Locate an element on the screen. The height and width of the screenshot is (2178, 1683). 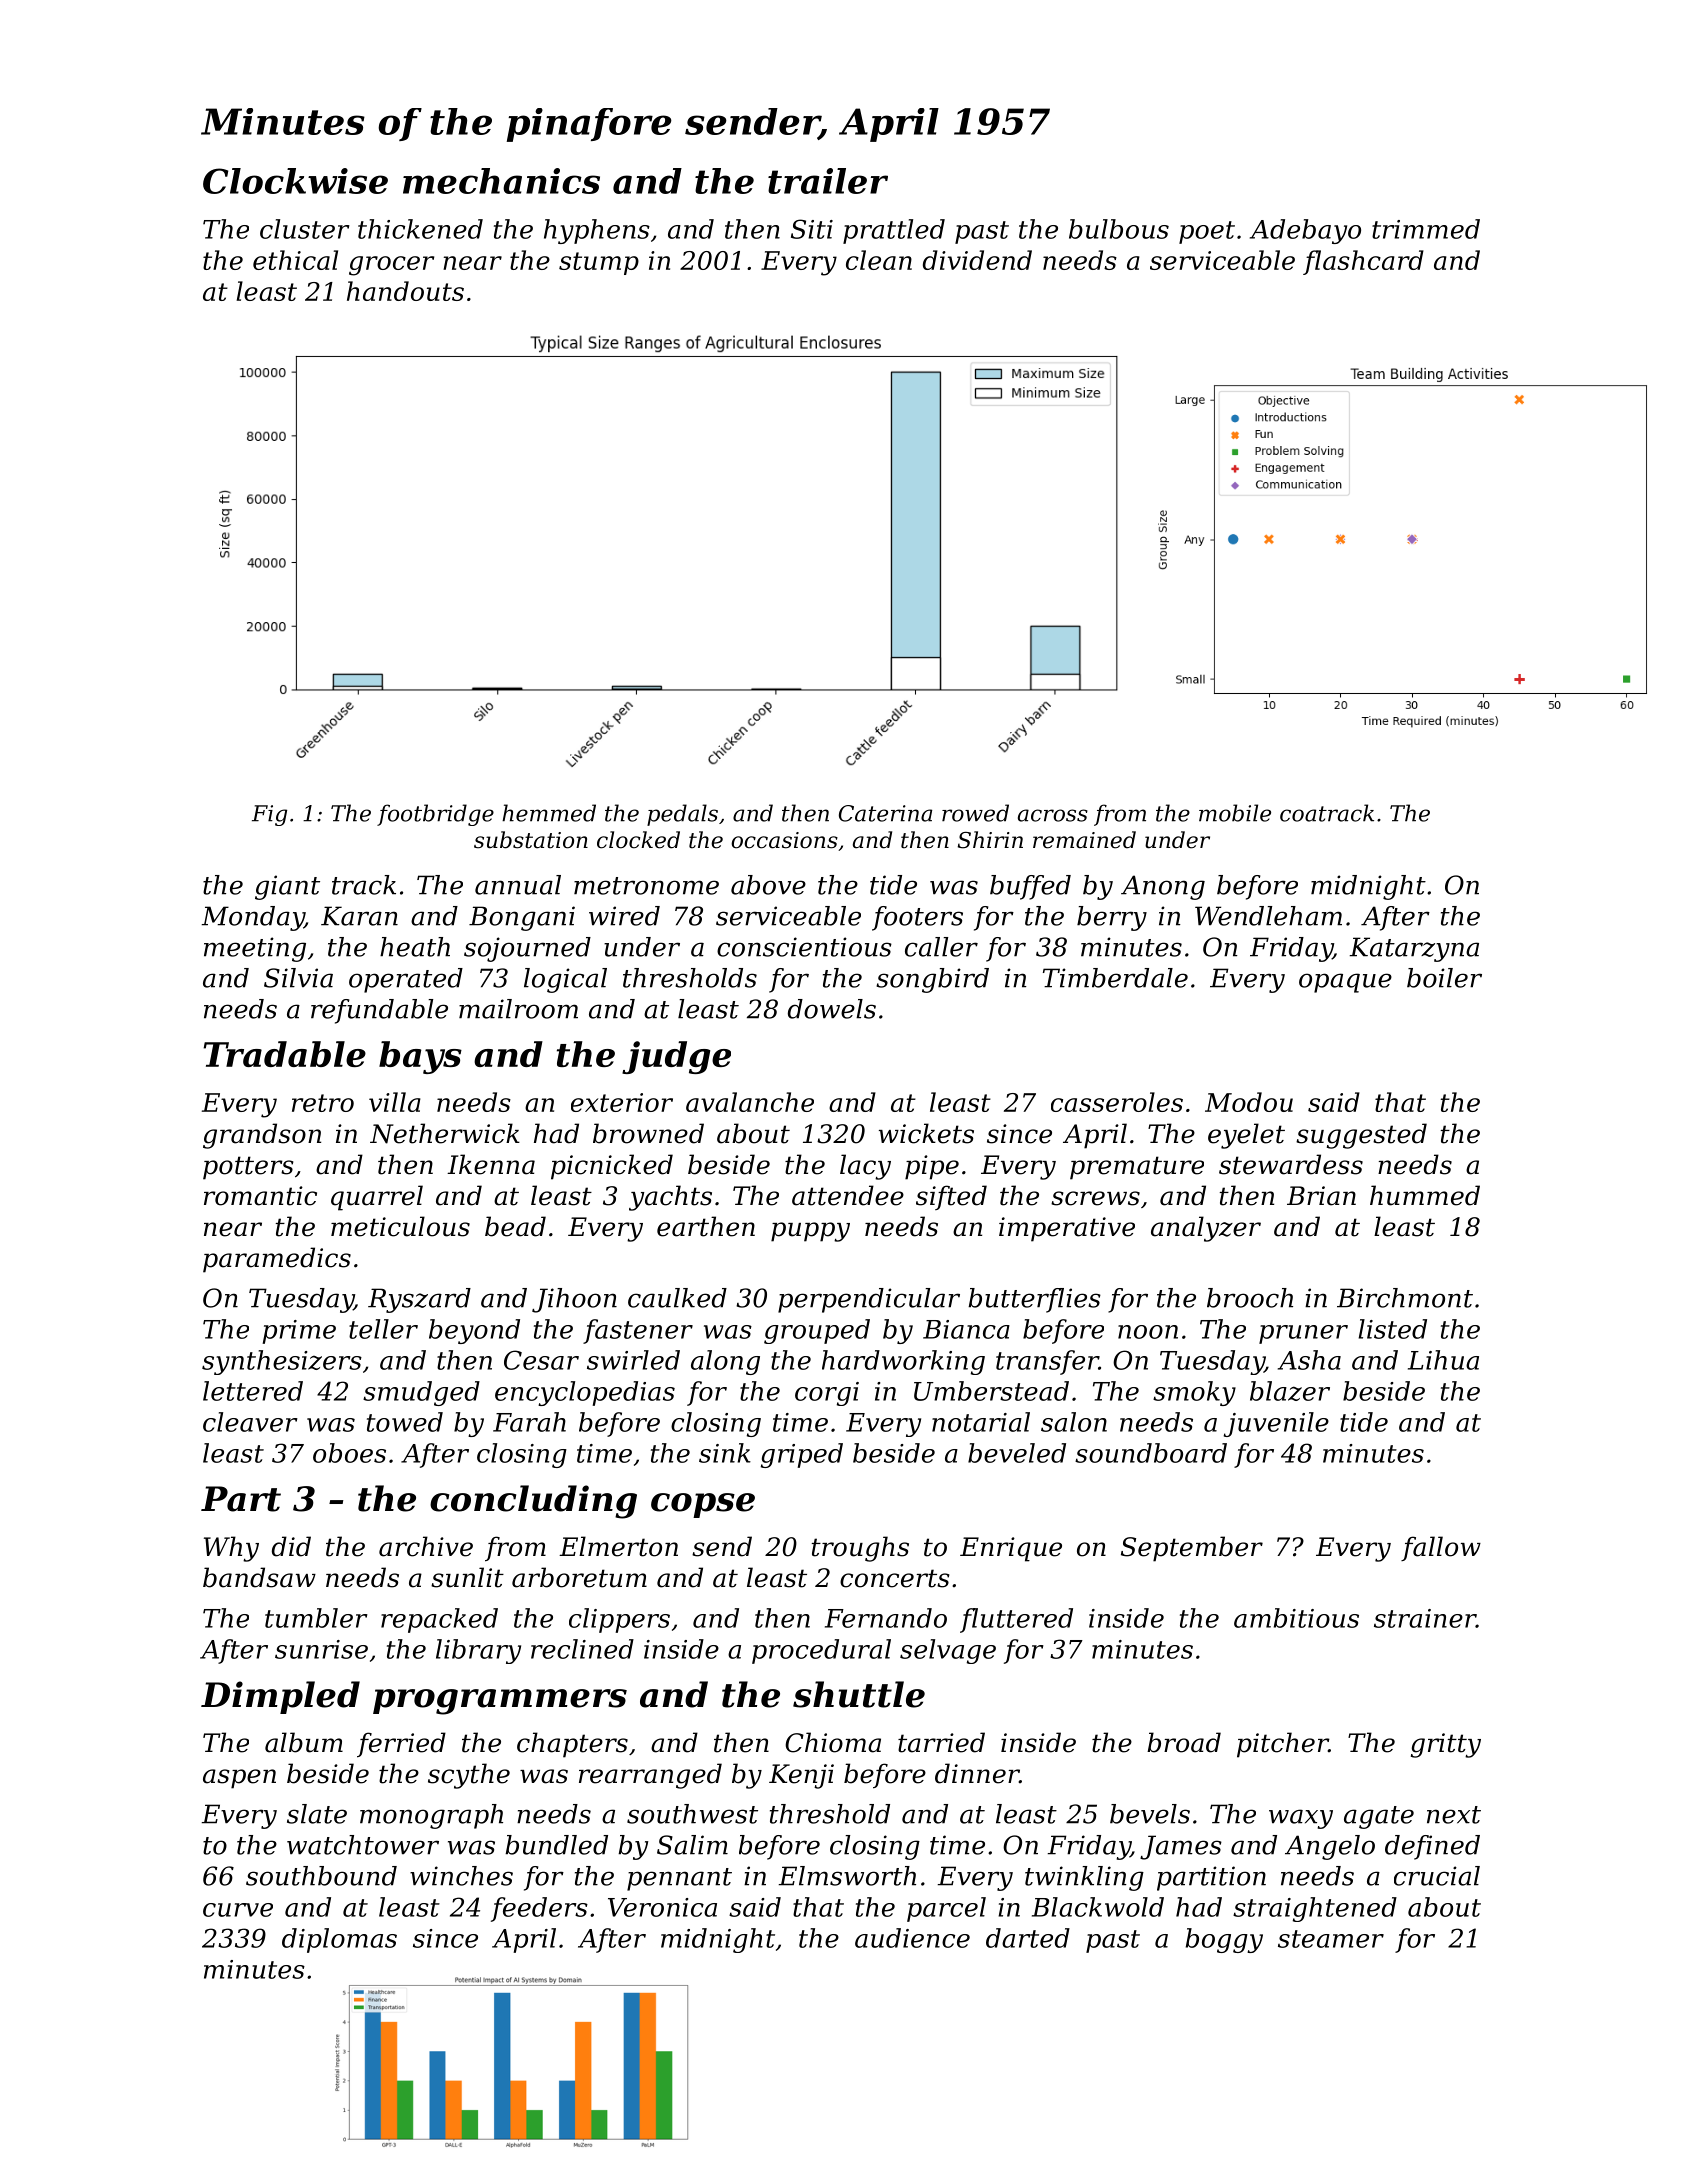
straightened is located at coordinates (1315, 1909).
